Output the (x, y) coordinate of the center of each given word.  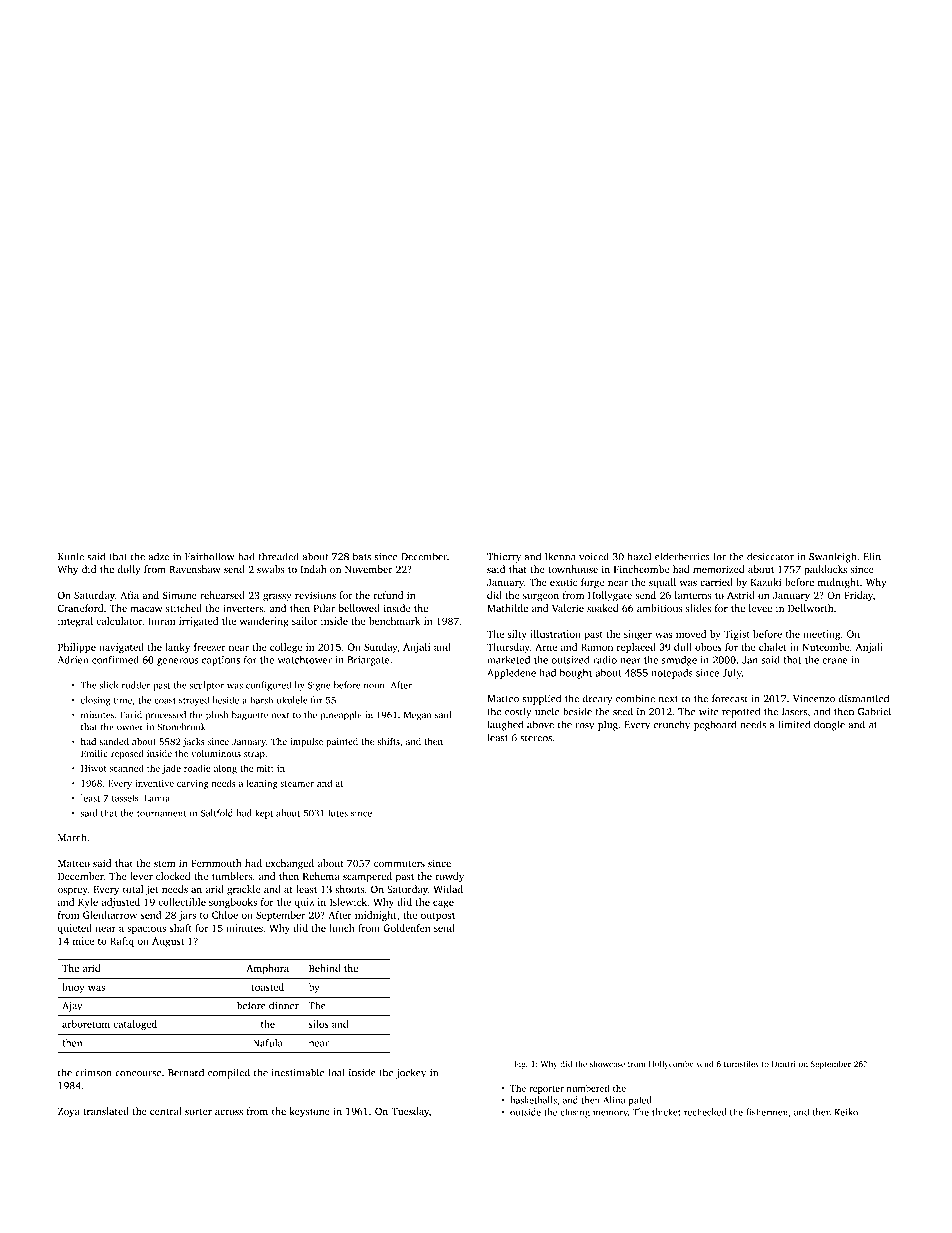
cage (443, 904)
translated (106, 1111)
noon (374, 686)
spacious (146, 929)
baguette (250, 716)
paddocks (825, 570)
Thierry (504, 557)
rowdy (449, 877)
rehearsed (222, 595)
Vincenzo (814, 699)
